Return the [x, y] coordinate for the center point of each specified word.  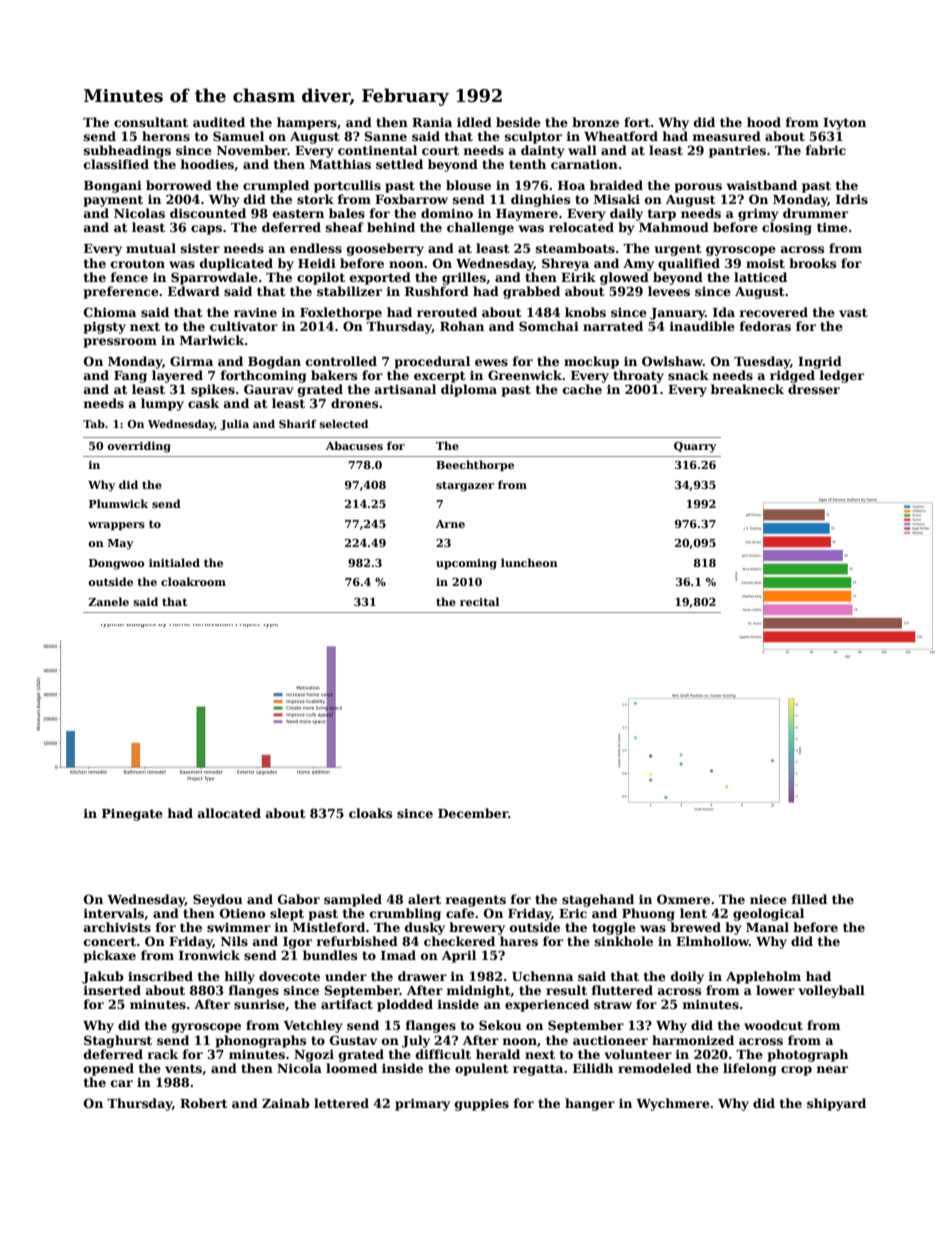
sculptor [533, 137]
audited [219, 122]
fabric [825, 150]
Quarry [695, 447]
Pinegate [132, 815]
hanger [590, 1104]
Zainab [286, 1103]
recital [479, 601]
